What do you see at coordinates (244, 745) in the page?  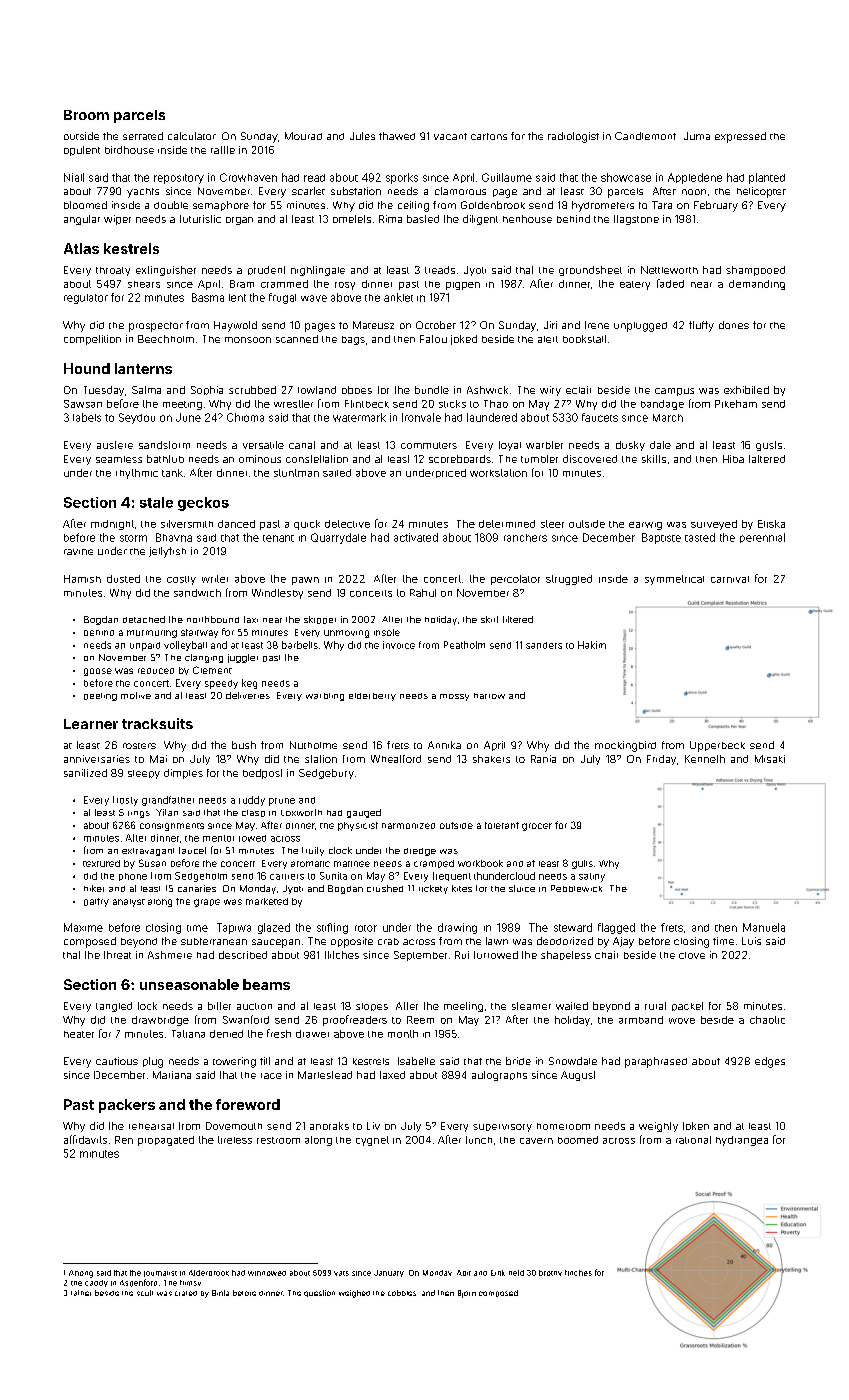 I see `bush` at bounding box center [244, 745].
